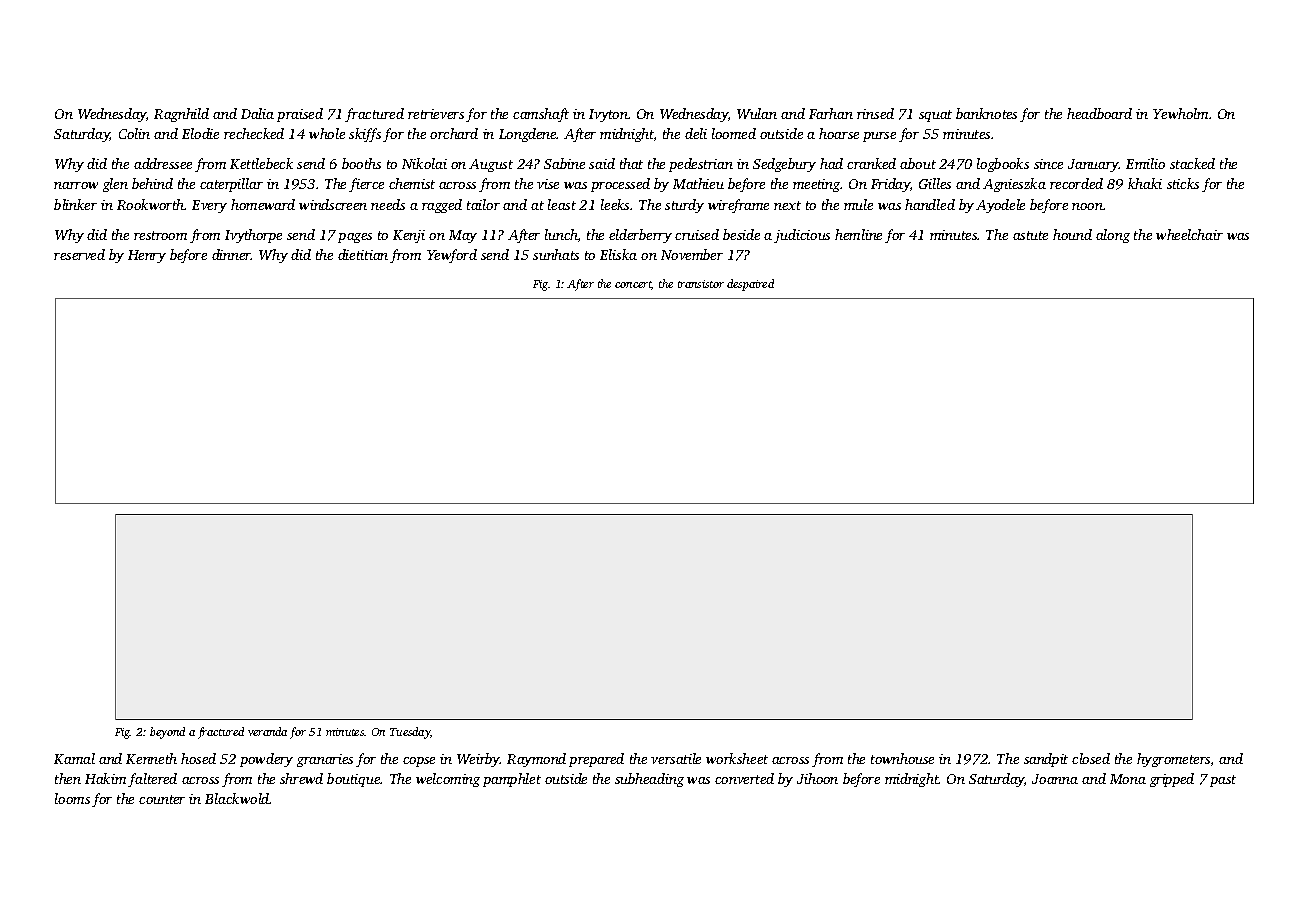 The image size is (1308, 924). What do you see at coordinates (436, 114) in the page?
I see `retrievers` at bounding box center [436, 114].
